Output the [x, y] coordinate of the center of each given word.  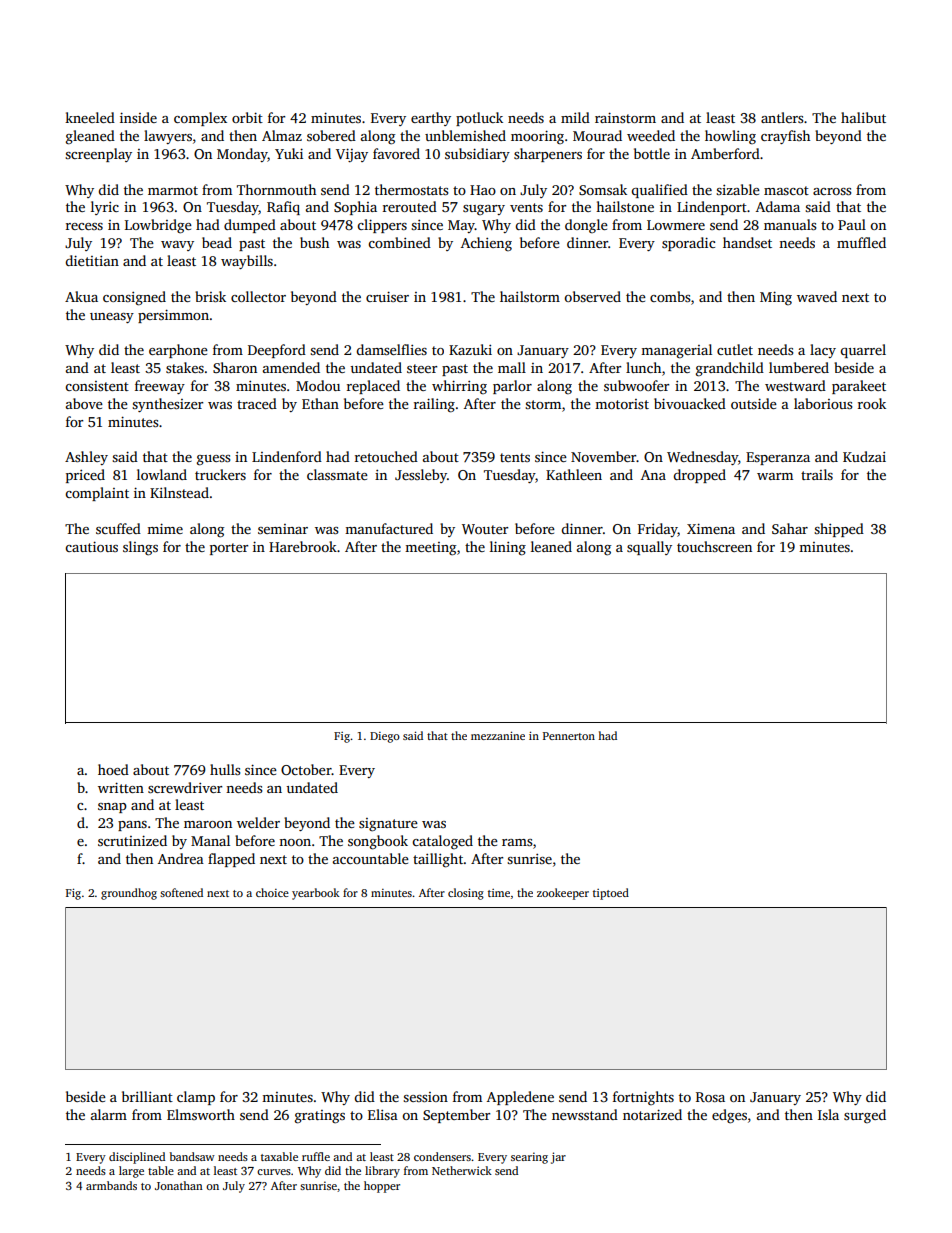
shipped [839, 530]
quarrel [863, 351]
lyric [105, 208]
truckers [220, 474]
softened [181, 892]
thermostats [411, 189]
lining [508, 548]
